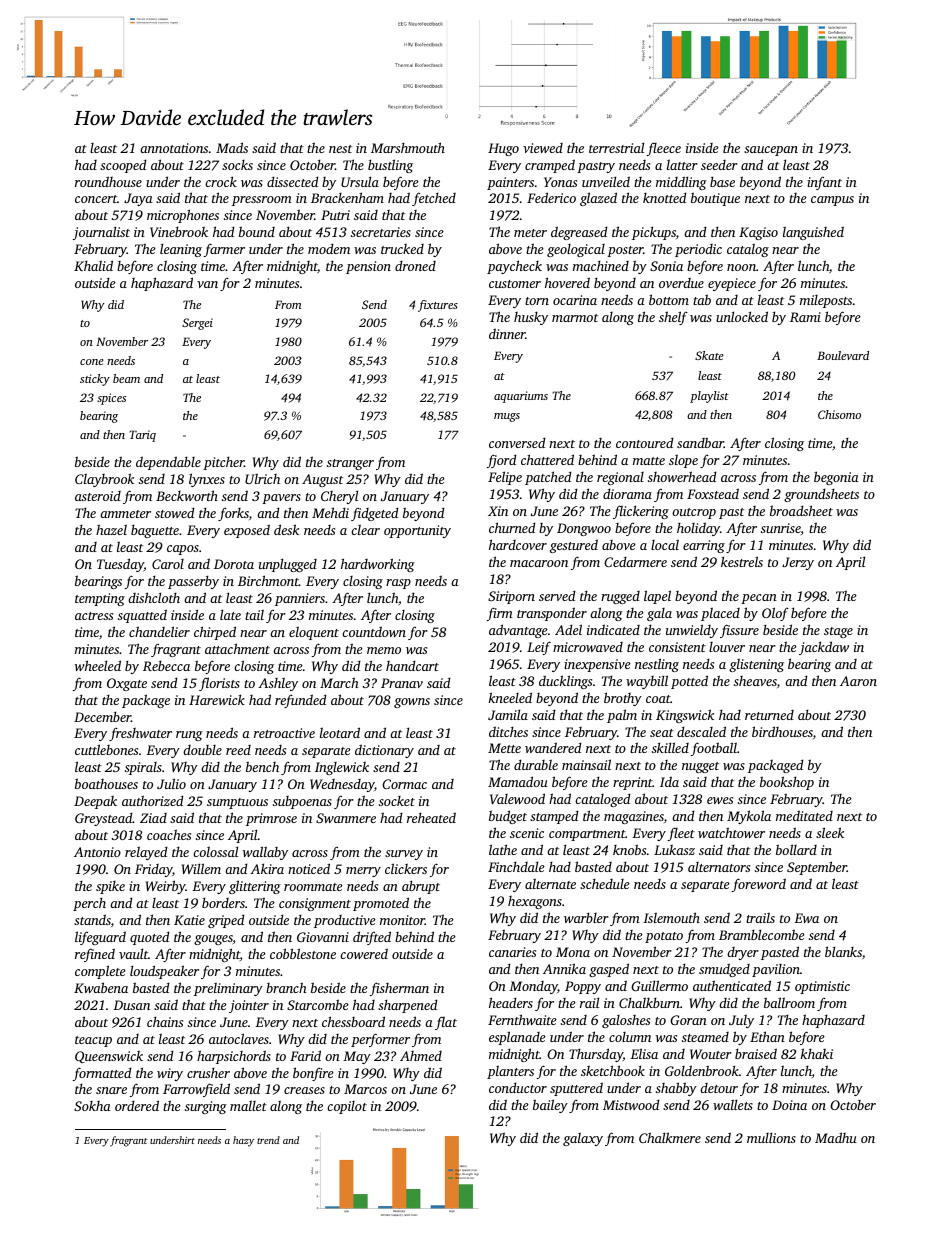 The width and height of the page is (952, 1233). I want to click on Sokha, so click(92, 1106).
